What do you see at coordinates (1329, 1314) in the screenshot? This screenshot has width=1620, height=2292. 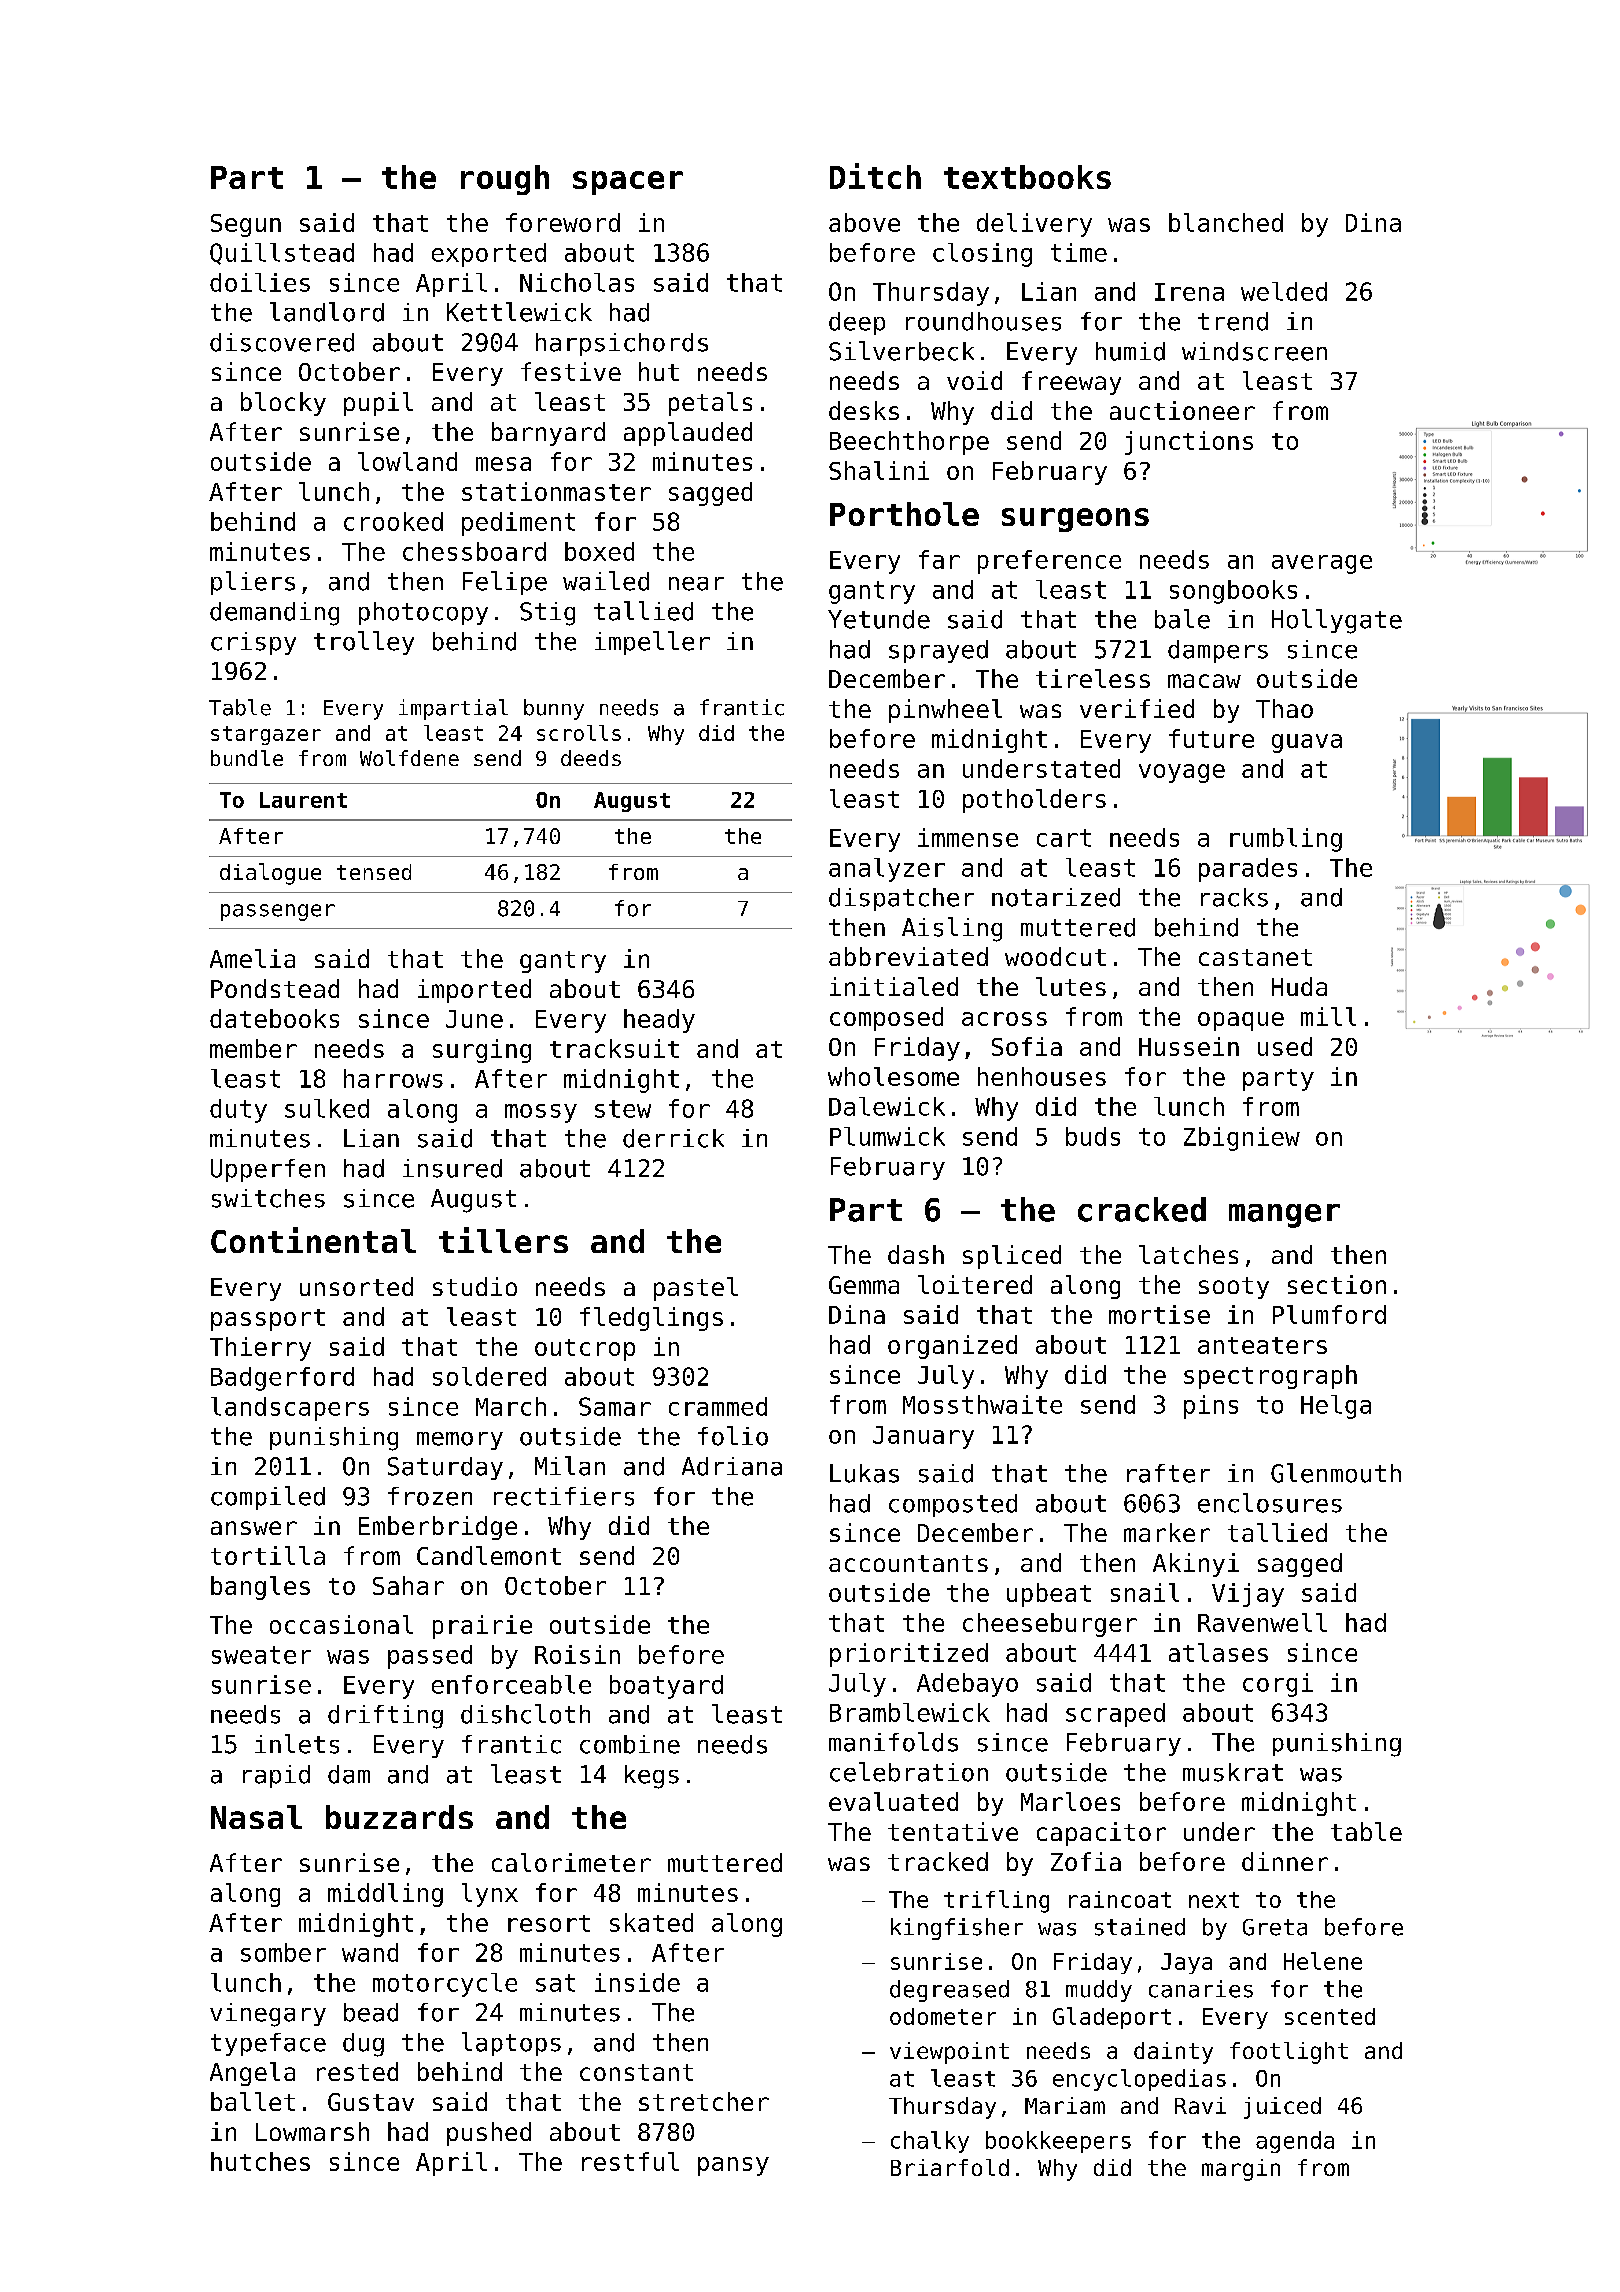 I see `Plumford` at bounding box center [1329, 1314].
